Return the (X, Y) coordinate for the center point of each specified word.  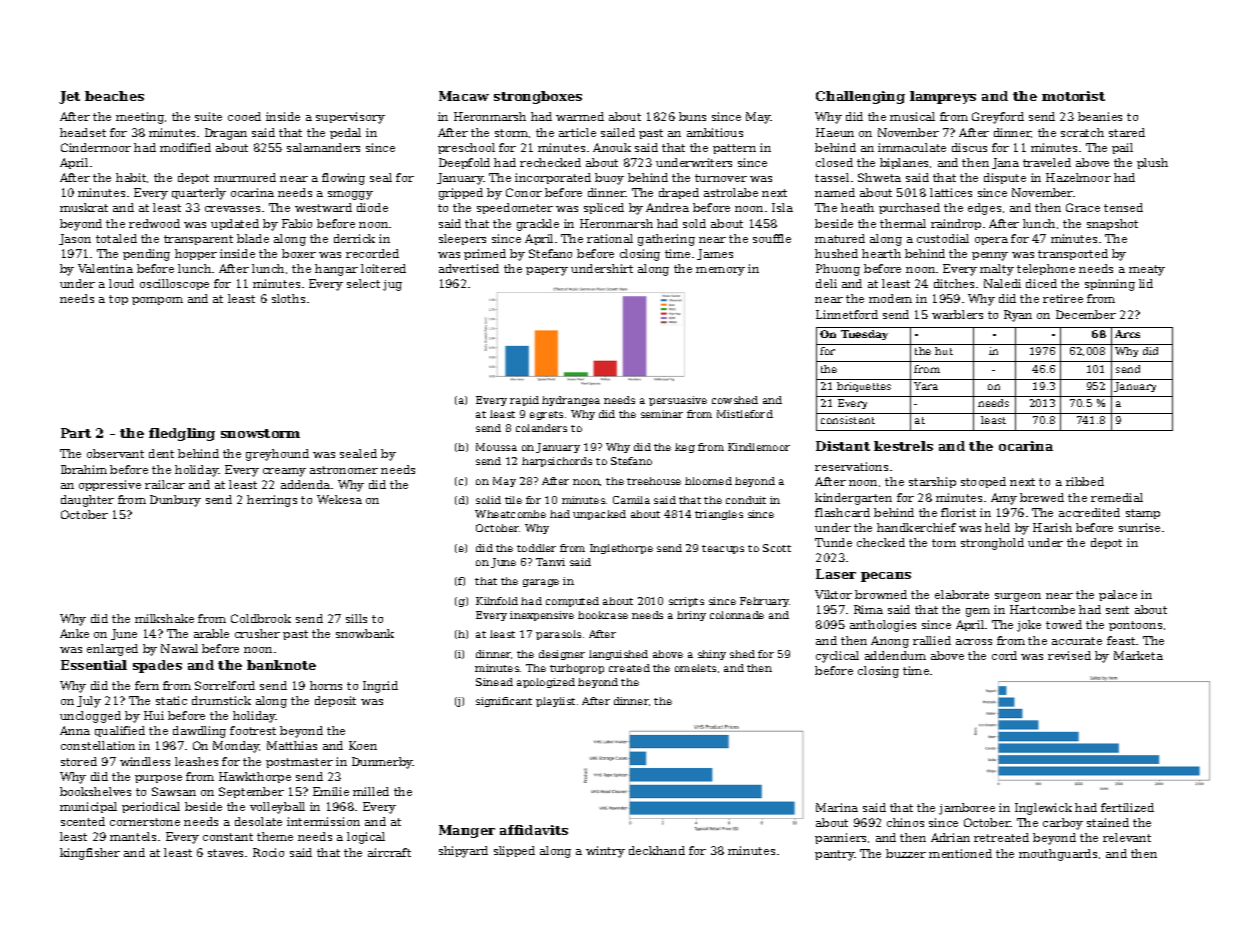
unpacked (599, 515)
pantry (835, 855)
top (118, 300)
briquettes (864, 387)
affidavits (534, 830)
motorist (1073, 96)
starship (932, 482)
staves (225, 853)
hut (944, 351)
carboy (1063, 824)
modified (185, 147)
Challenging (860, 97)
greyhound (277, 455)
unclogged (90, 717)
